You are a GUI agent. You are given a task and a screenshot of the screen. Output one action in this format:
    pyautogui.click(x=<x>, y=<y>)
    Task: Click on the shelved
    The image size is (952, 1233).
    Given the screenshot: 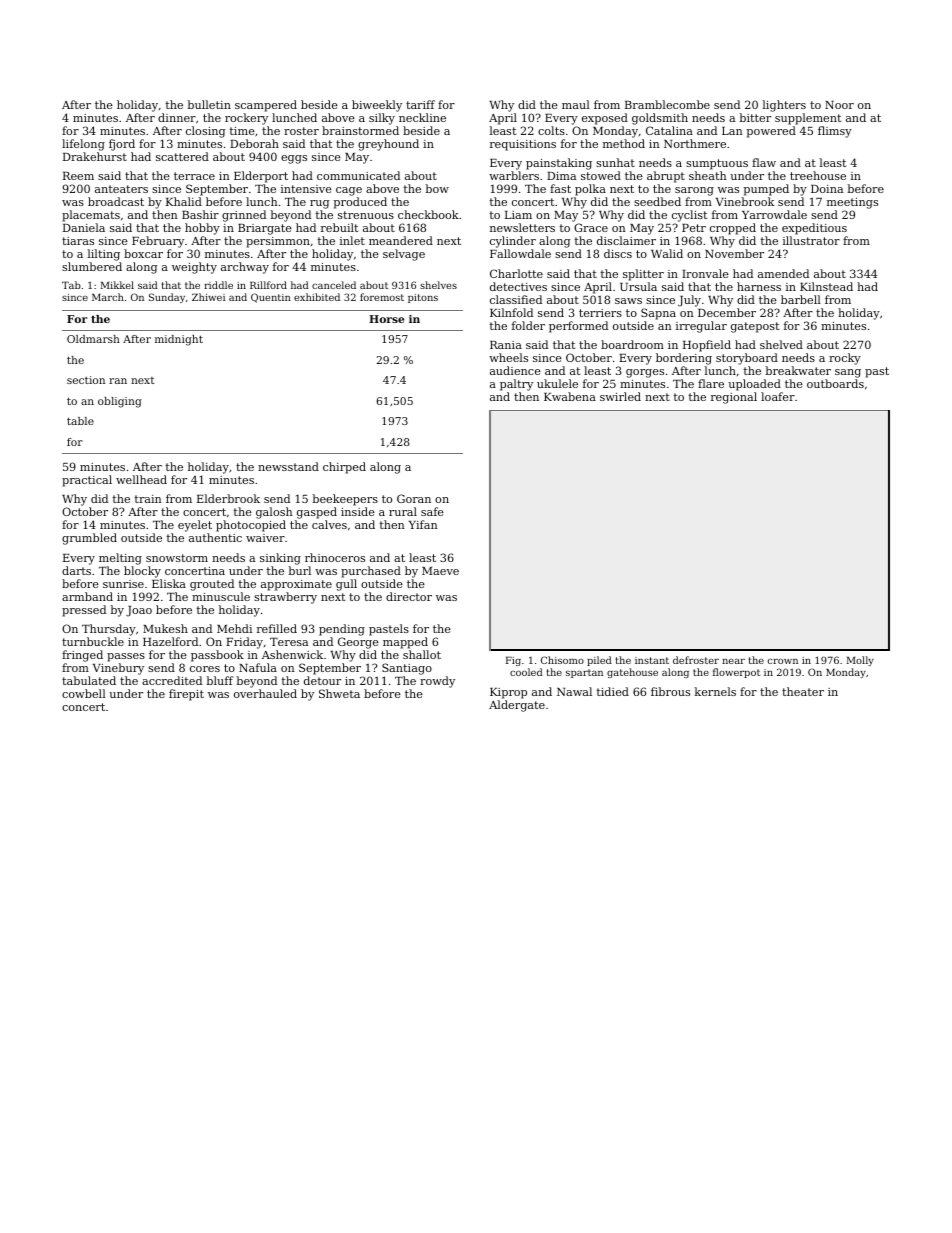 What is the action you would take?
    pyautogui.click(x=781, y=344)
